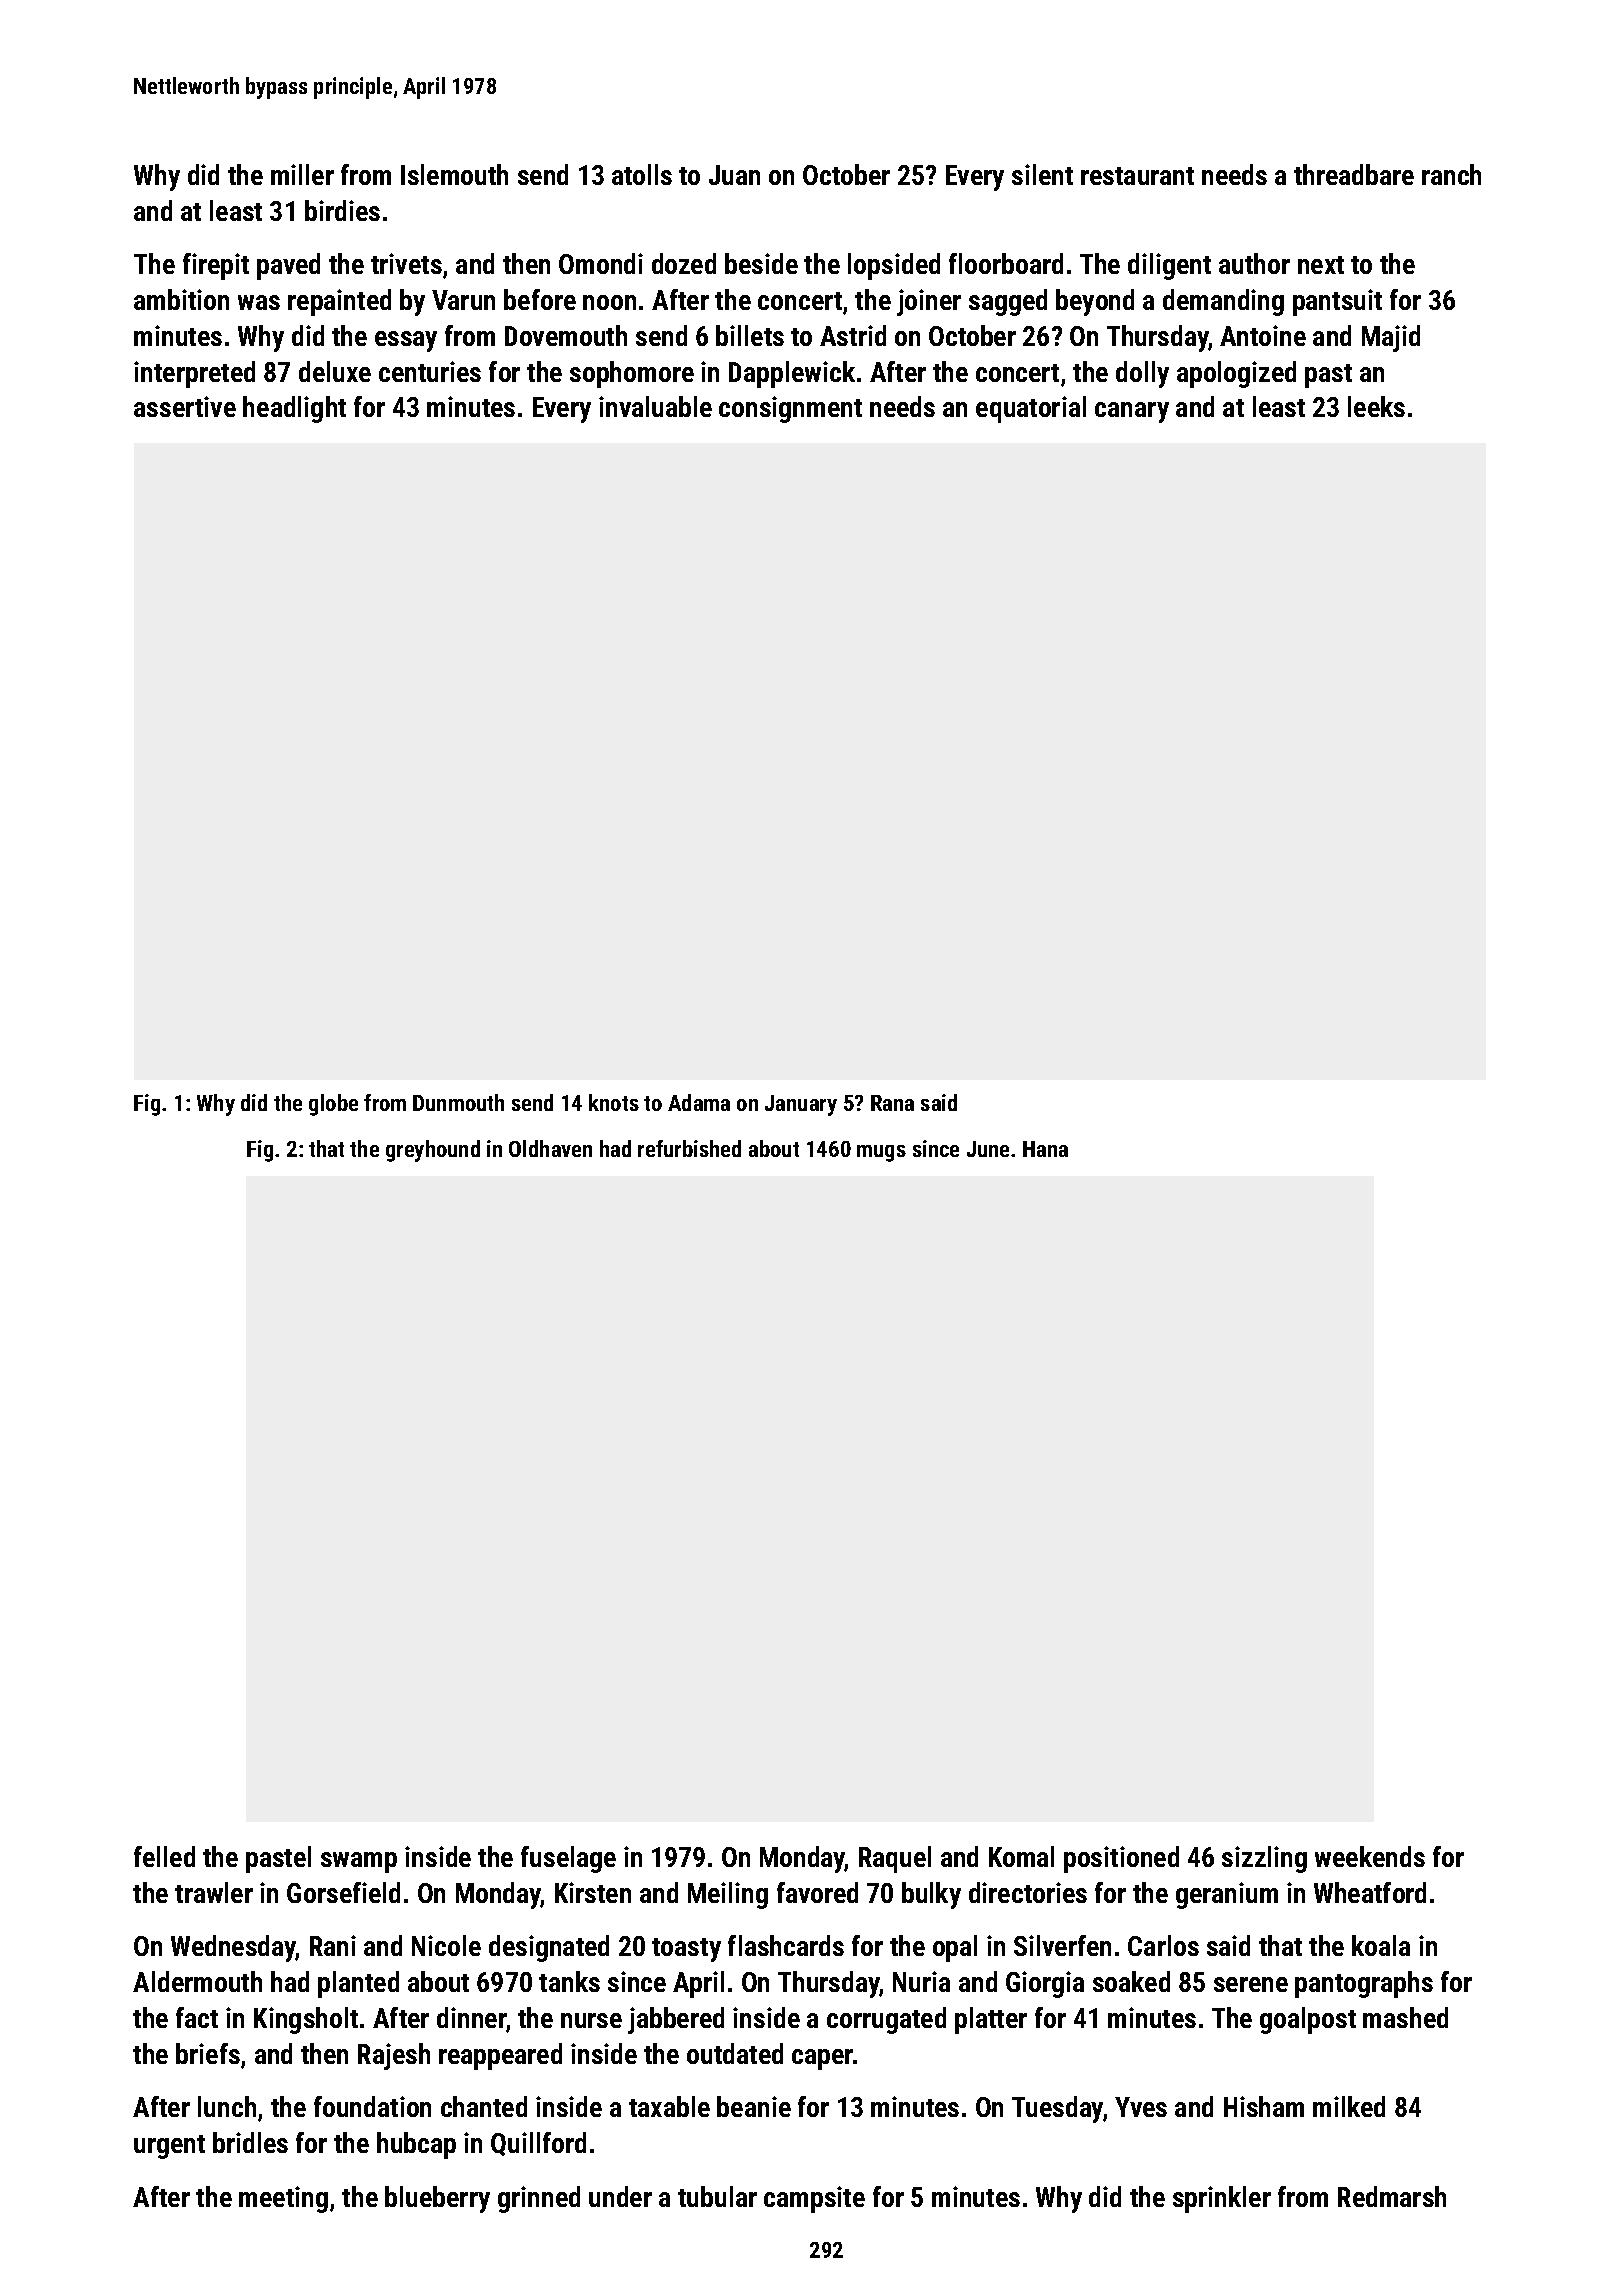 Image resolution: width=1620 pixels, height=2292 pixels. What do you see at coordinates (1370, 1856) in the screenshot?
I see `weekends` at bounding box center [1370, 1856].
